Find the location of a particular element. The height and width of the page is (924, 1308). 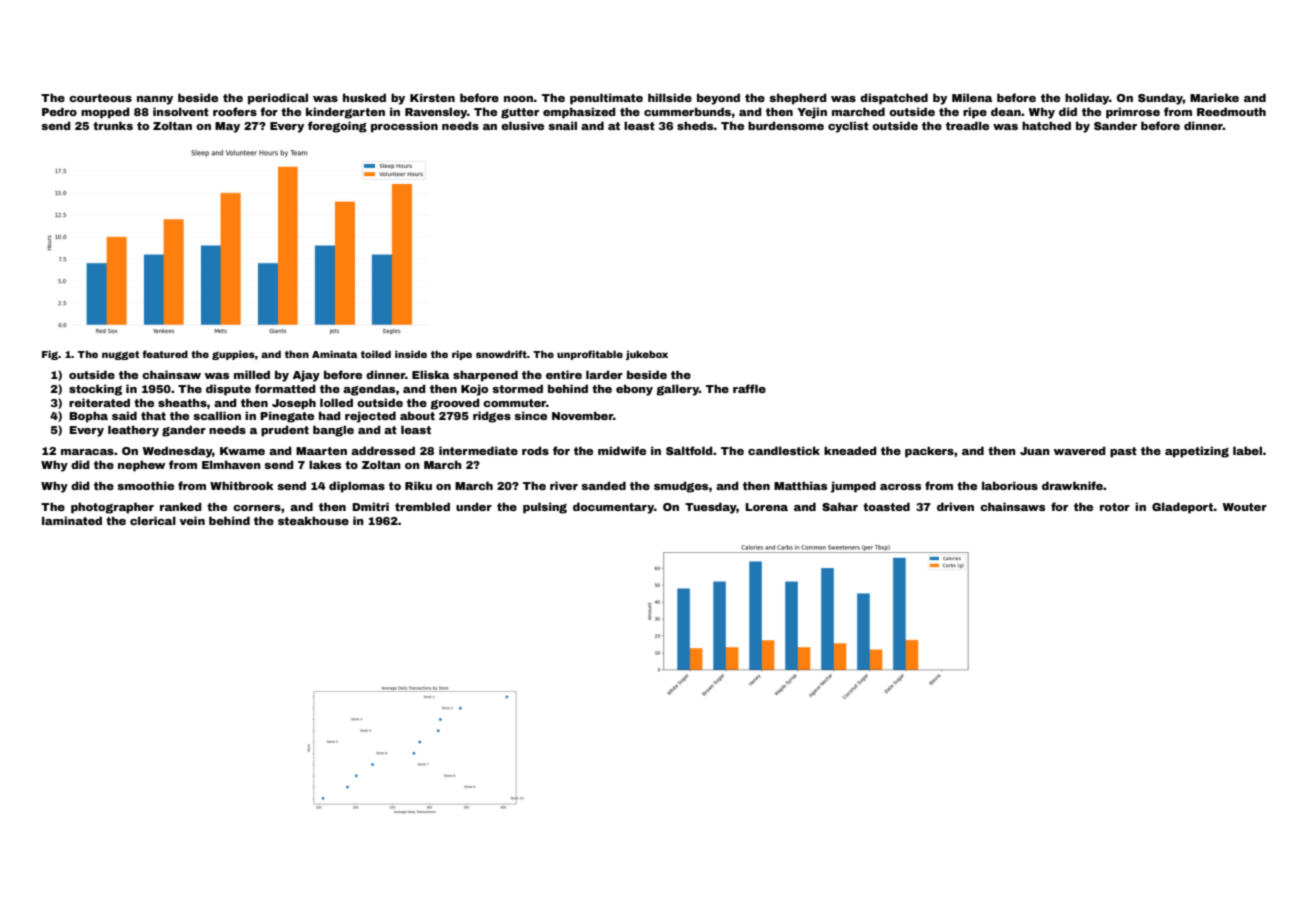

milled is located at coordinates (252, 374).
